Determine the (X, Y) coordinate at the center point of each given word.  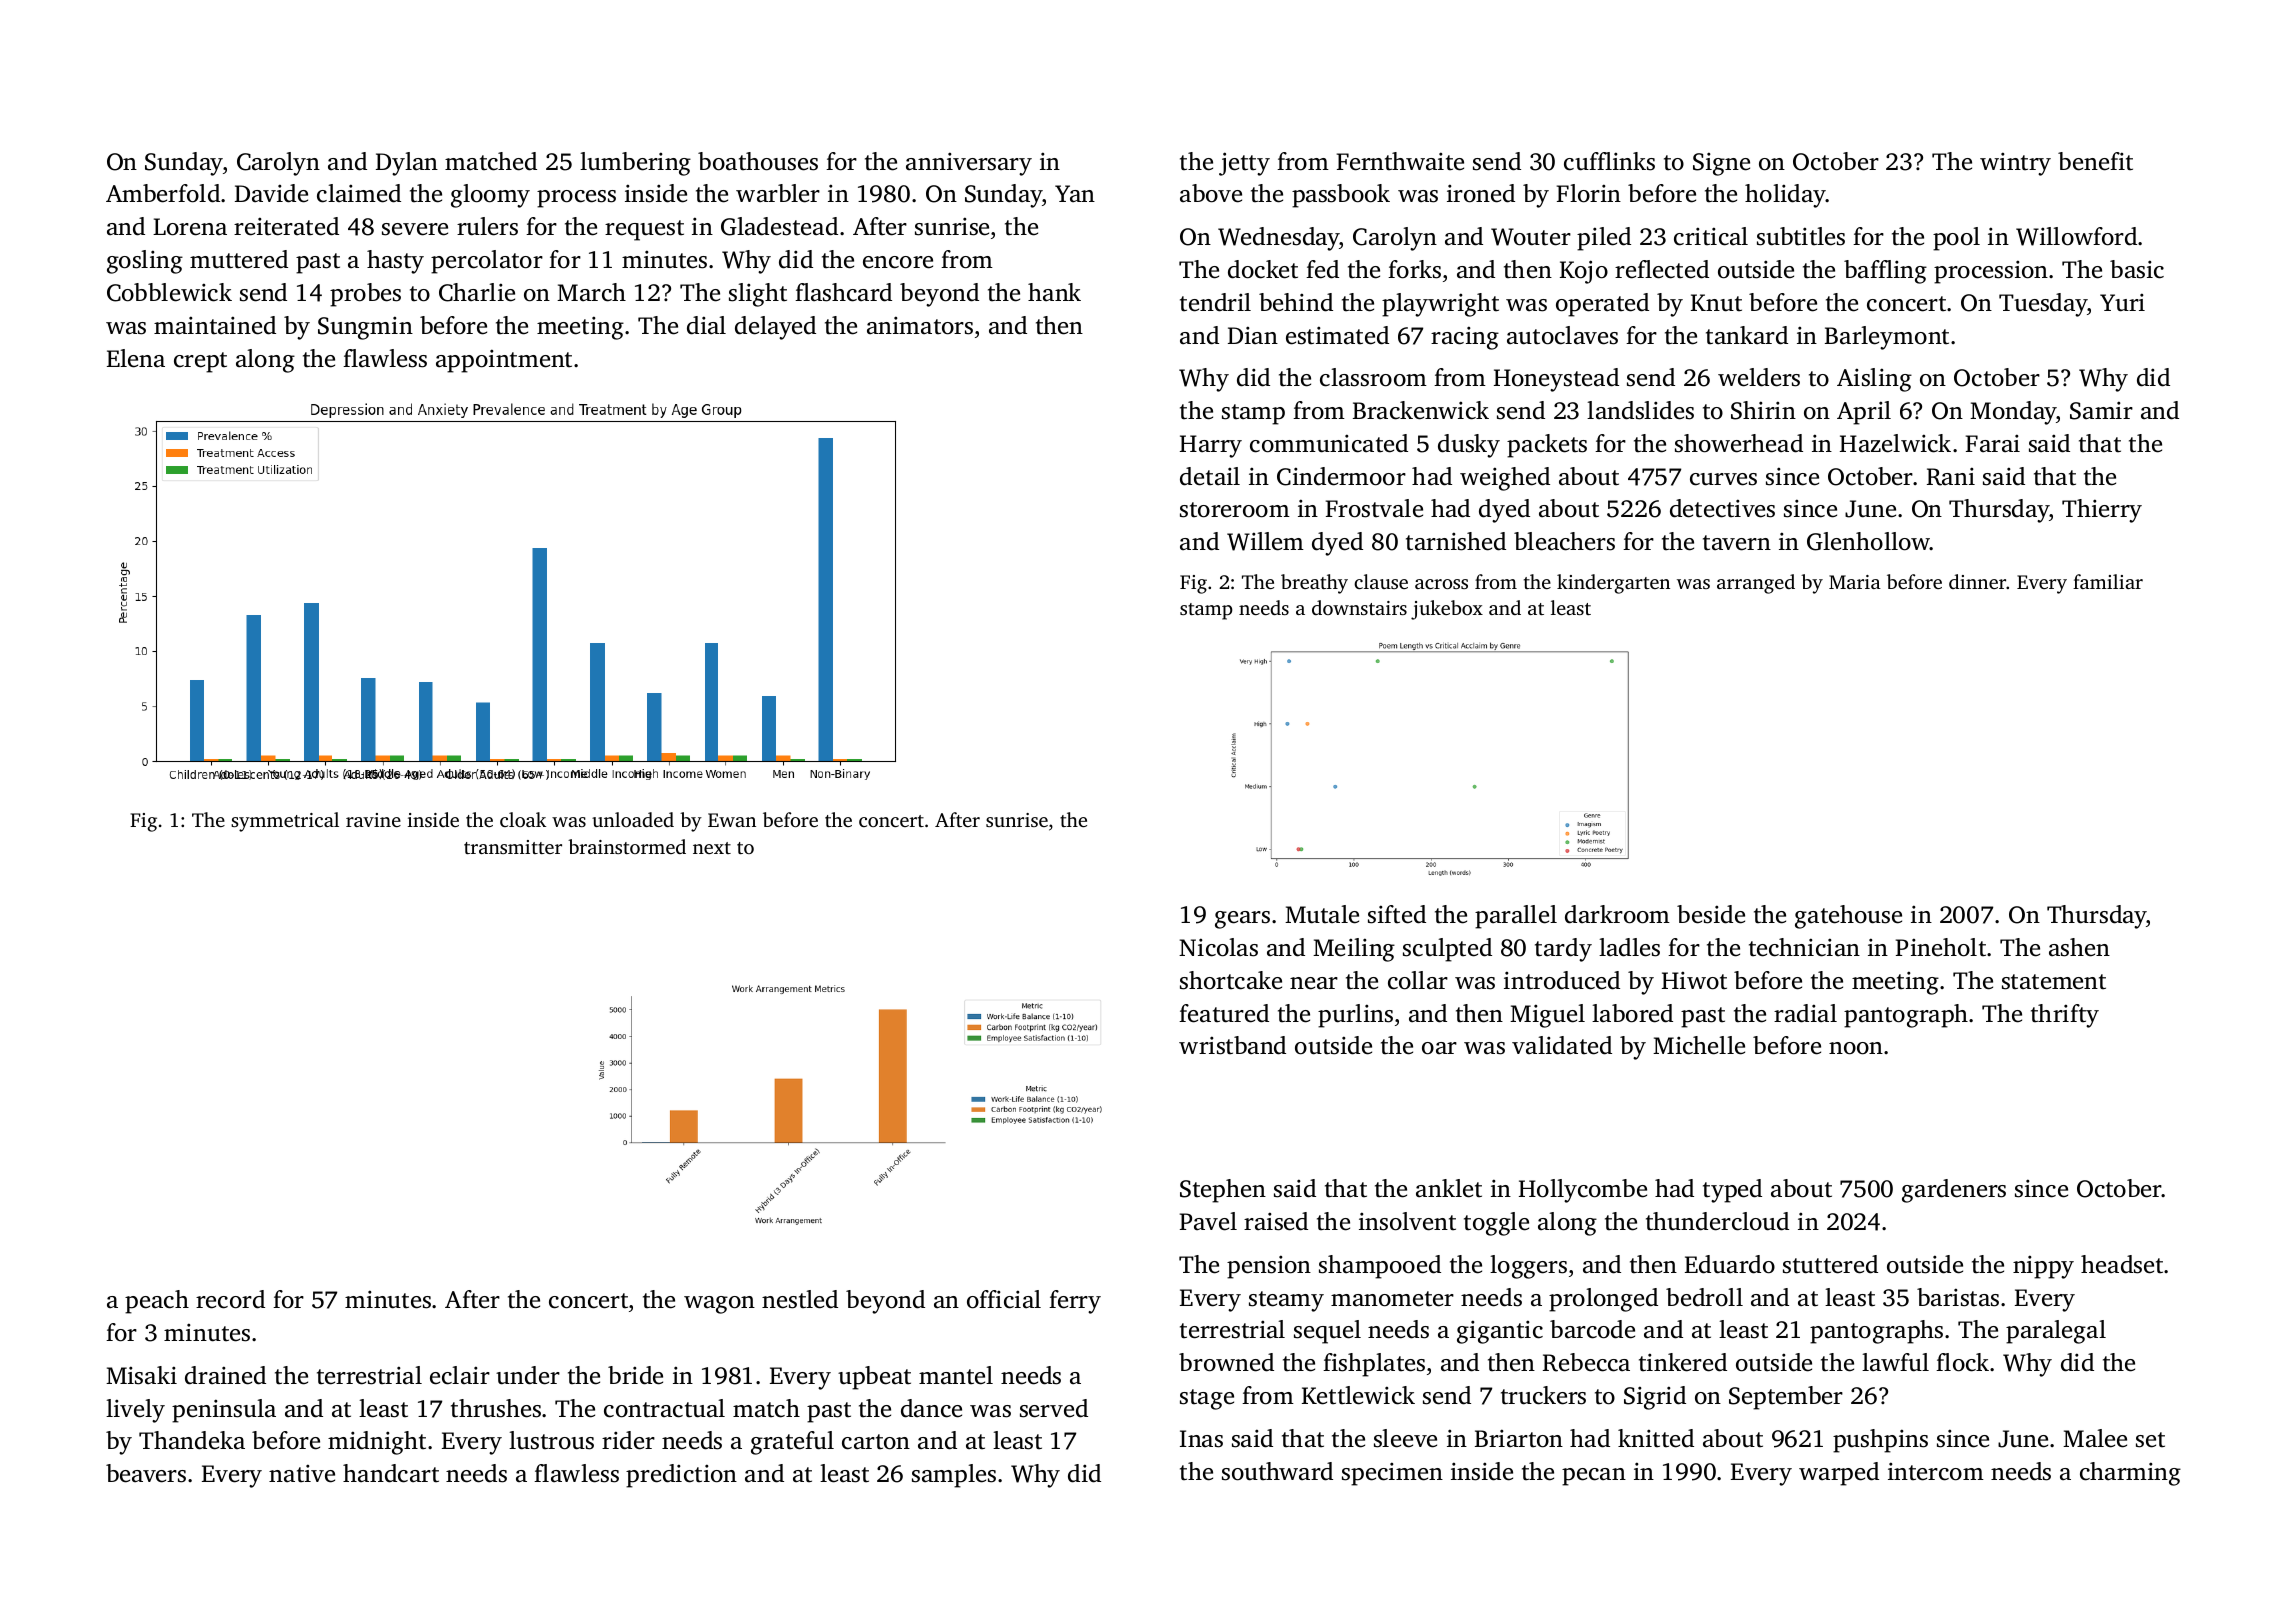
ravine (373, 820)
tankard (1747, 335)
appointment (504, 361)
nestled (800, 1299)
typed (1732, 1191)
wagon (719, 1305)
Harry (1211, 446)
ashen (2079, 947)
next (712, 848)
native (302, 1473)
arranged (1756, 584)
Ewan (732, 820)
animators (920, 325)
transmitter (513, 847)
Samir (2101, 410)
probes (365, 295)
